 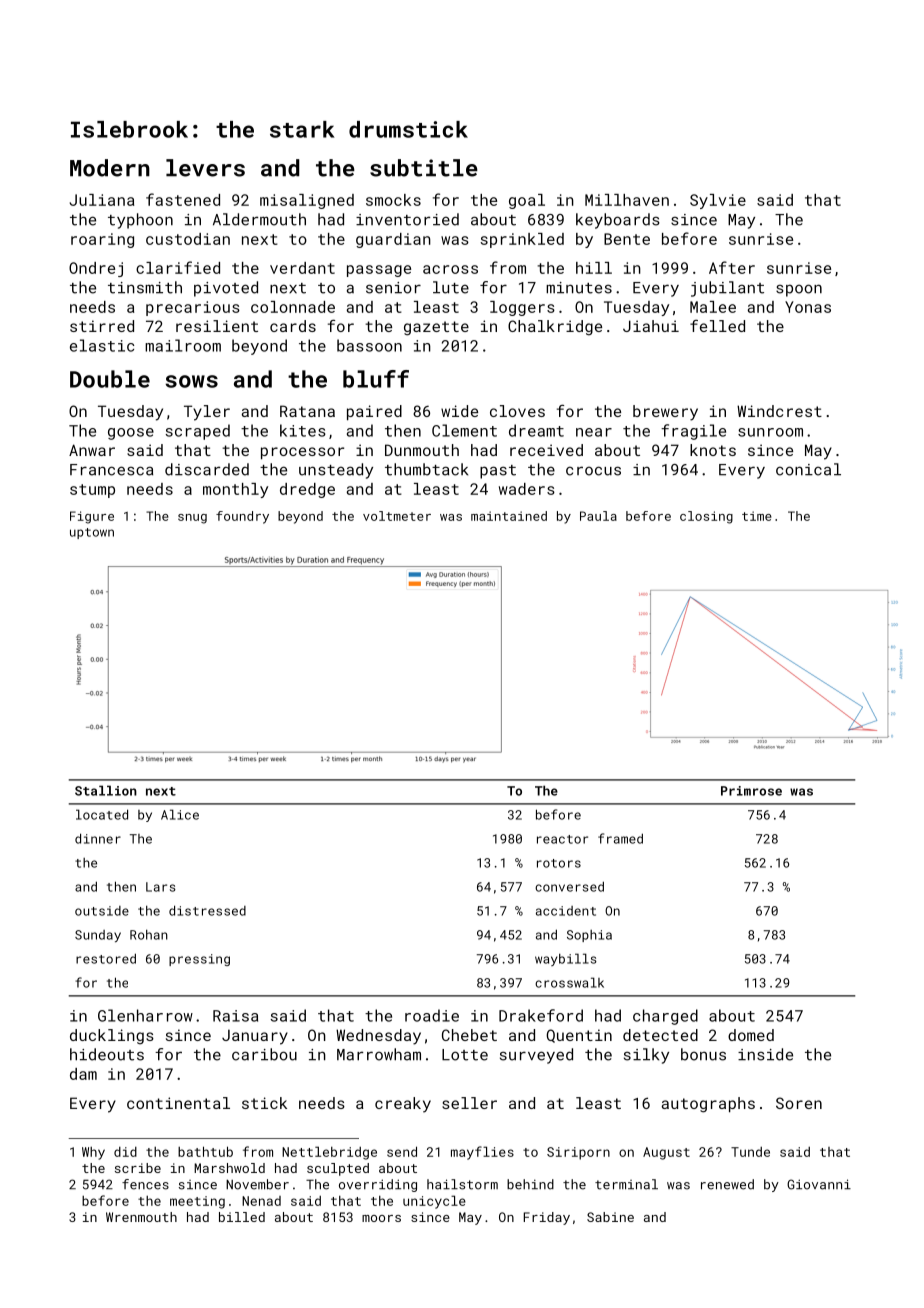 What do you see at coordinates (92, 533) in the page?
I see `uptown` at bounding box center [92, 533].
